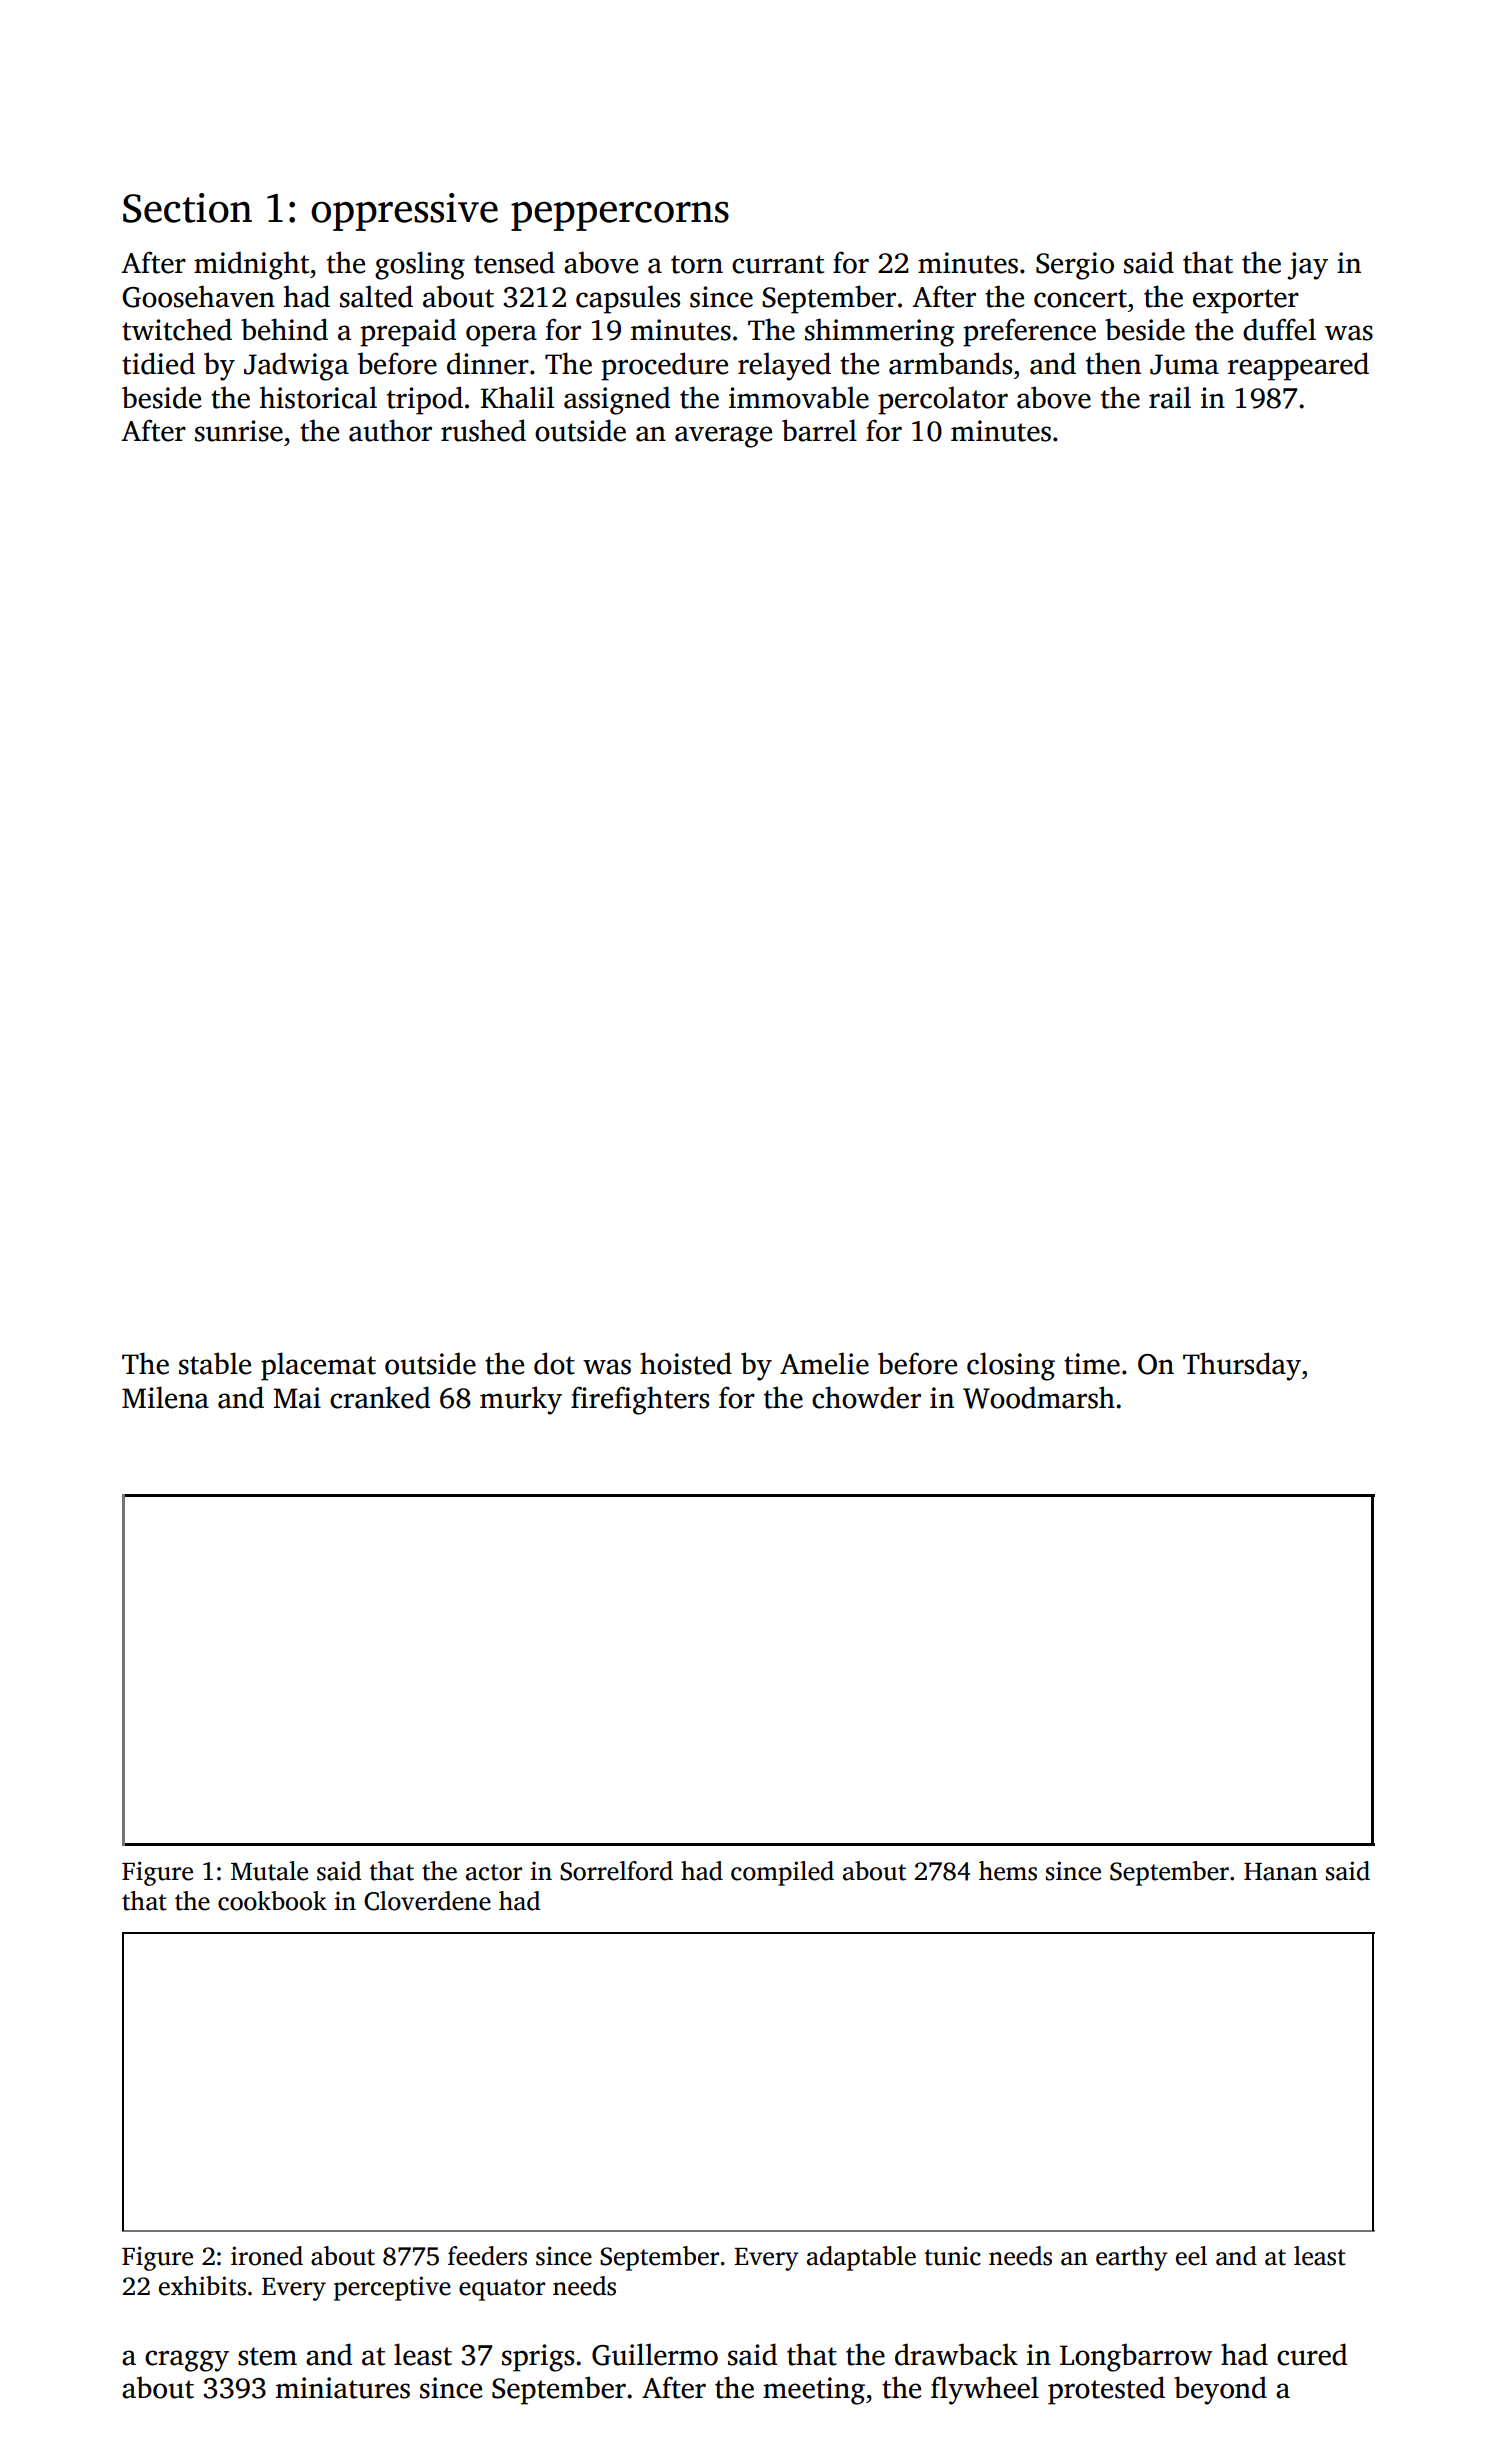 The height and width of the page is (2464, 1496). Describe the element at coordinates (1307, 266) in the page. I see `jay` at that location.
